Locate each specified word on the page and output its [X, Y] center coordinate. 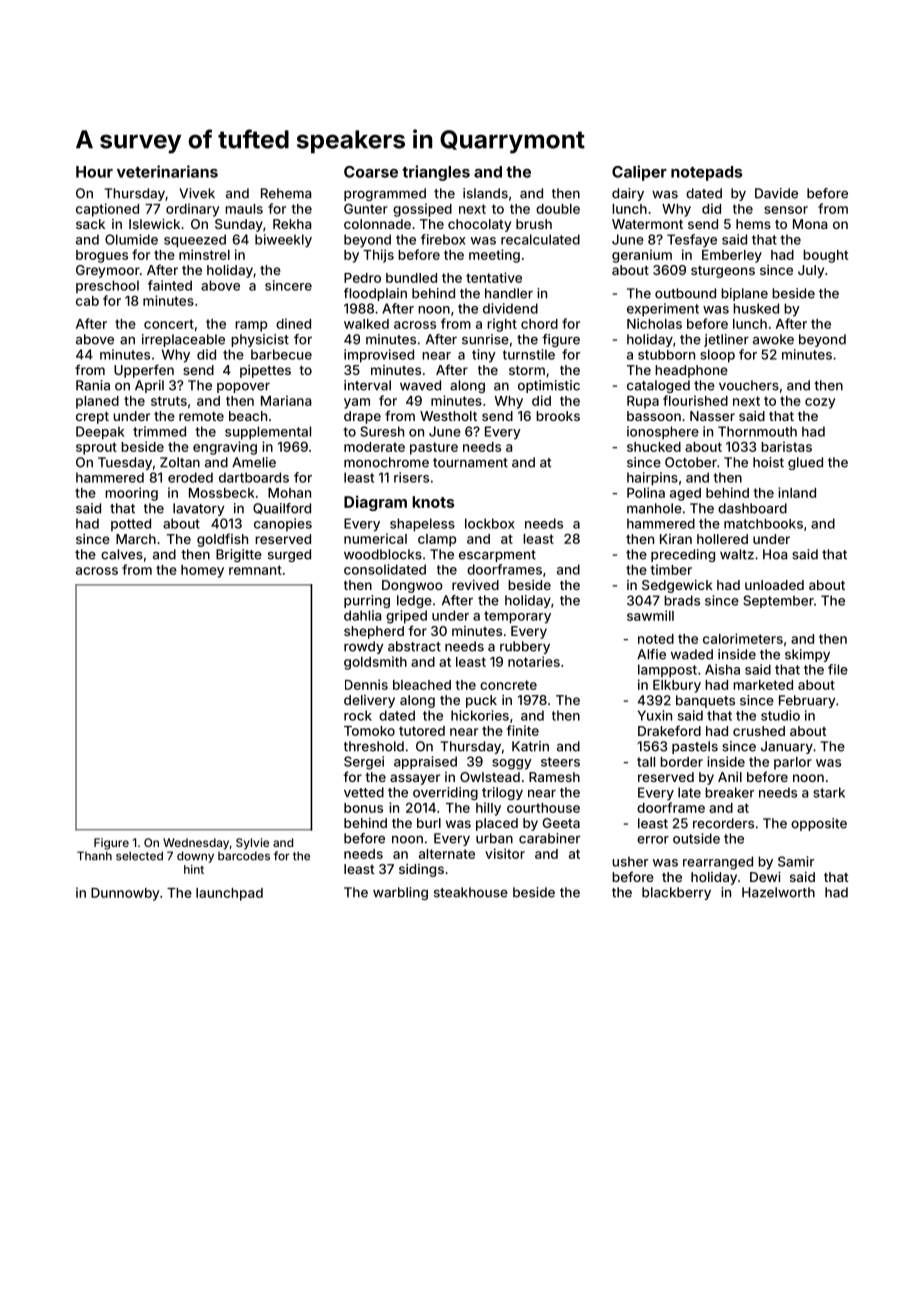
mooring [131, 494]
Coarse [371, 172]
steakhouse [471, 892]
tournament [470, 463]
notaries [534, 661]
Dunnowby [125, 894]
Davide [776, 193]
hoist [768, 462]
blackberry [676, 893]
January [787, 747]
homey [202, 571]
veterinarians [167, 171]
